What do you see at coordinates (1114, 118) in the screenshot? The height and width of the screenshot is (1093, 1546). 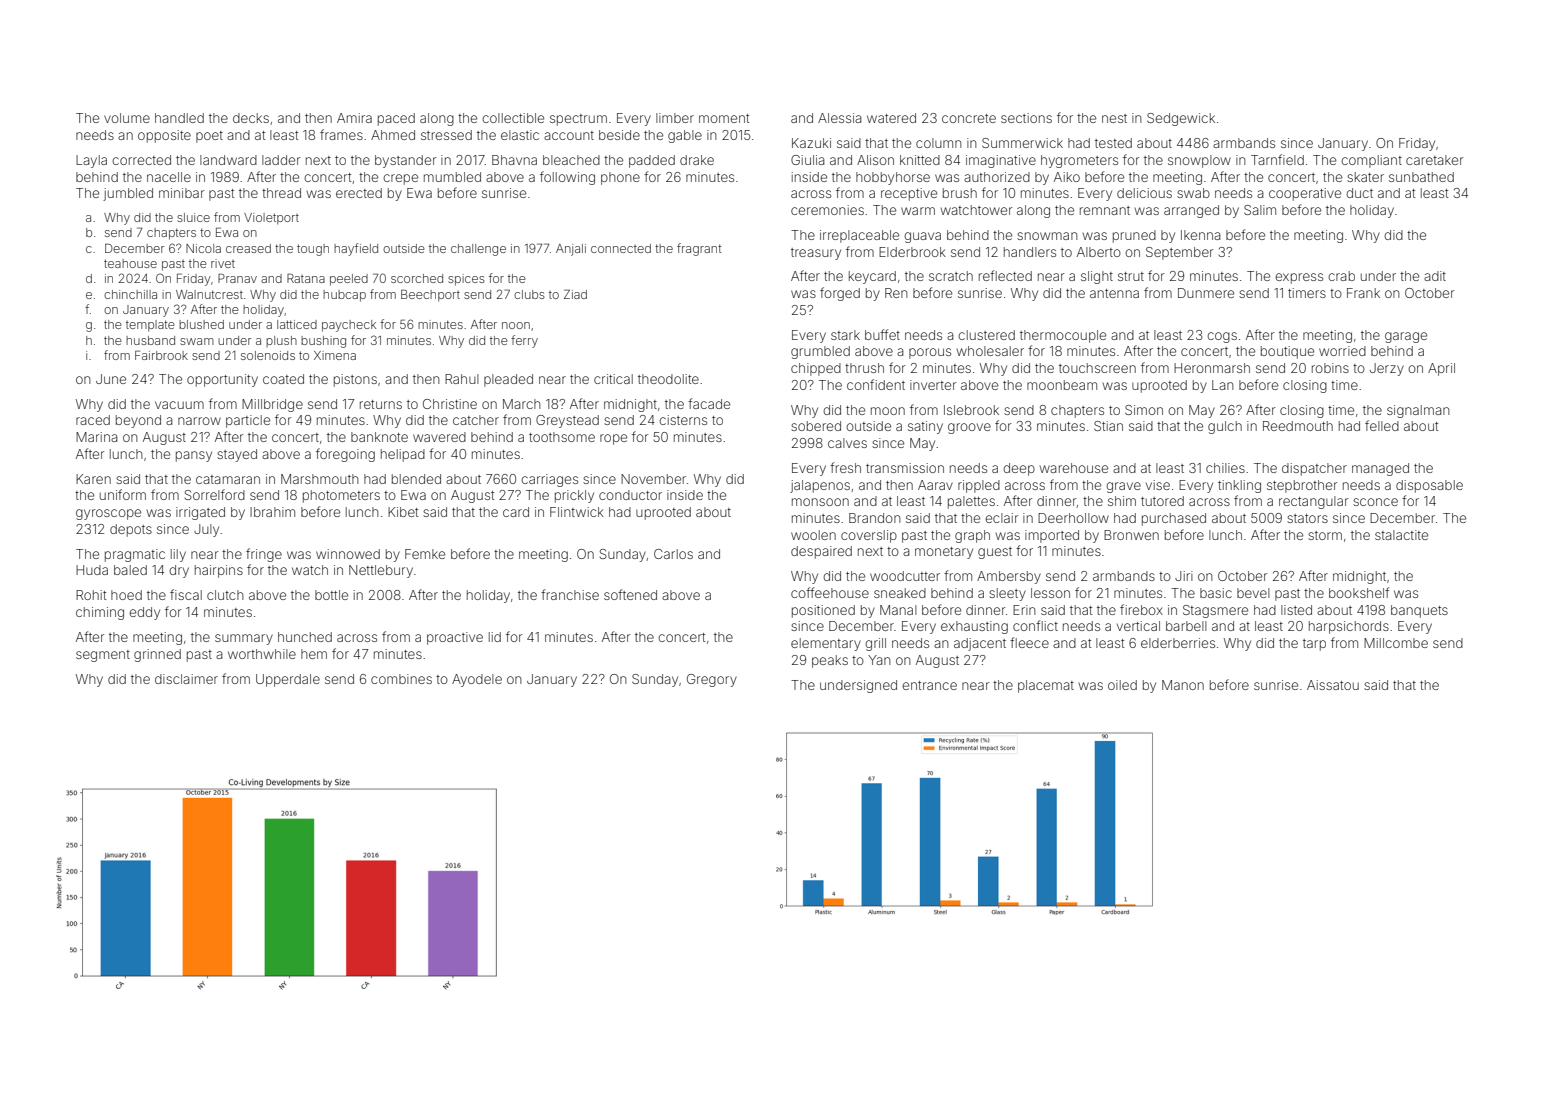 I see `nest` at bounding box center [1114, 118].
